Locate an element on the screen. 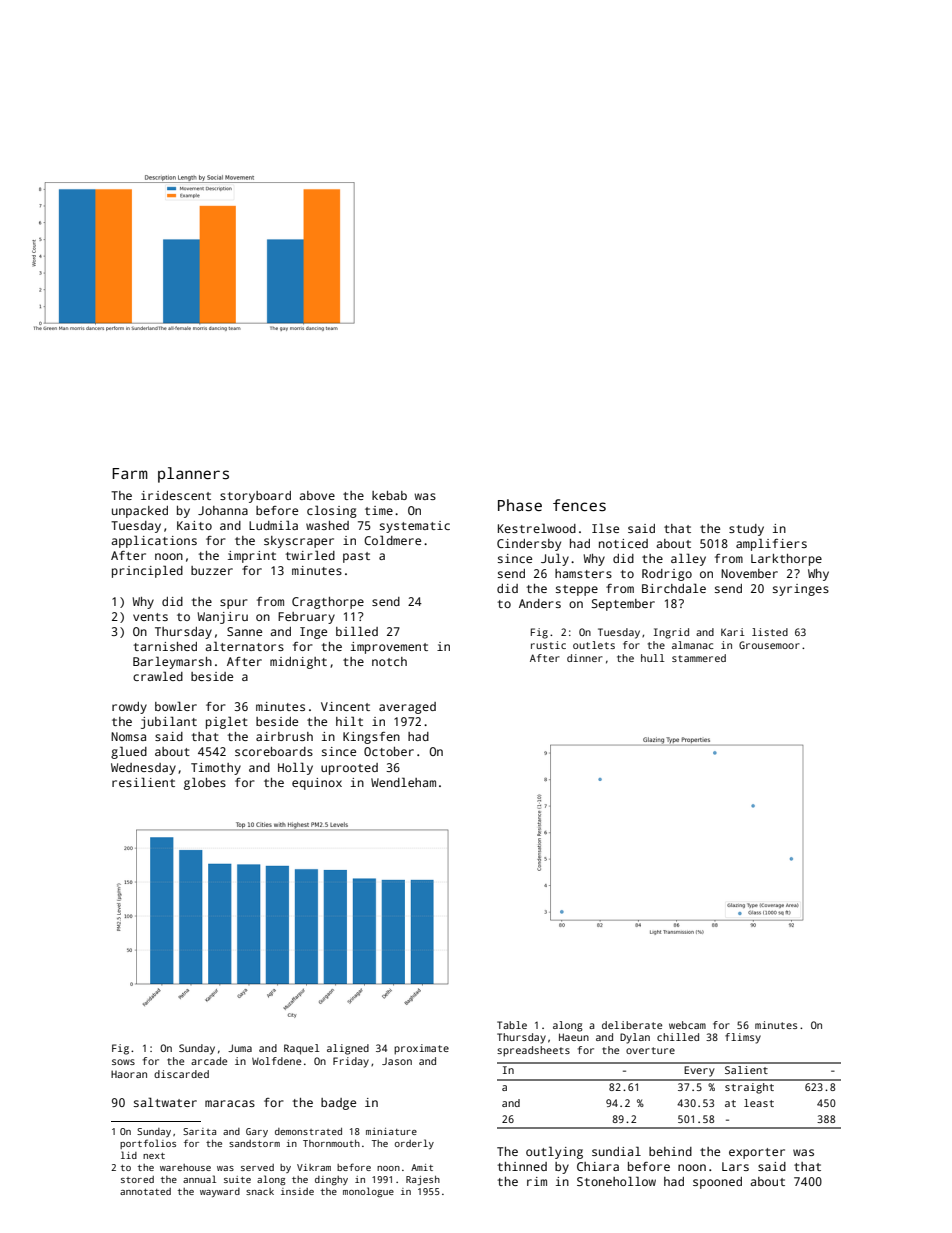  fences is located at coordinates (579, 505).
